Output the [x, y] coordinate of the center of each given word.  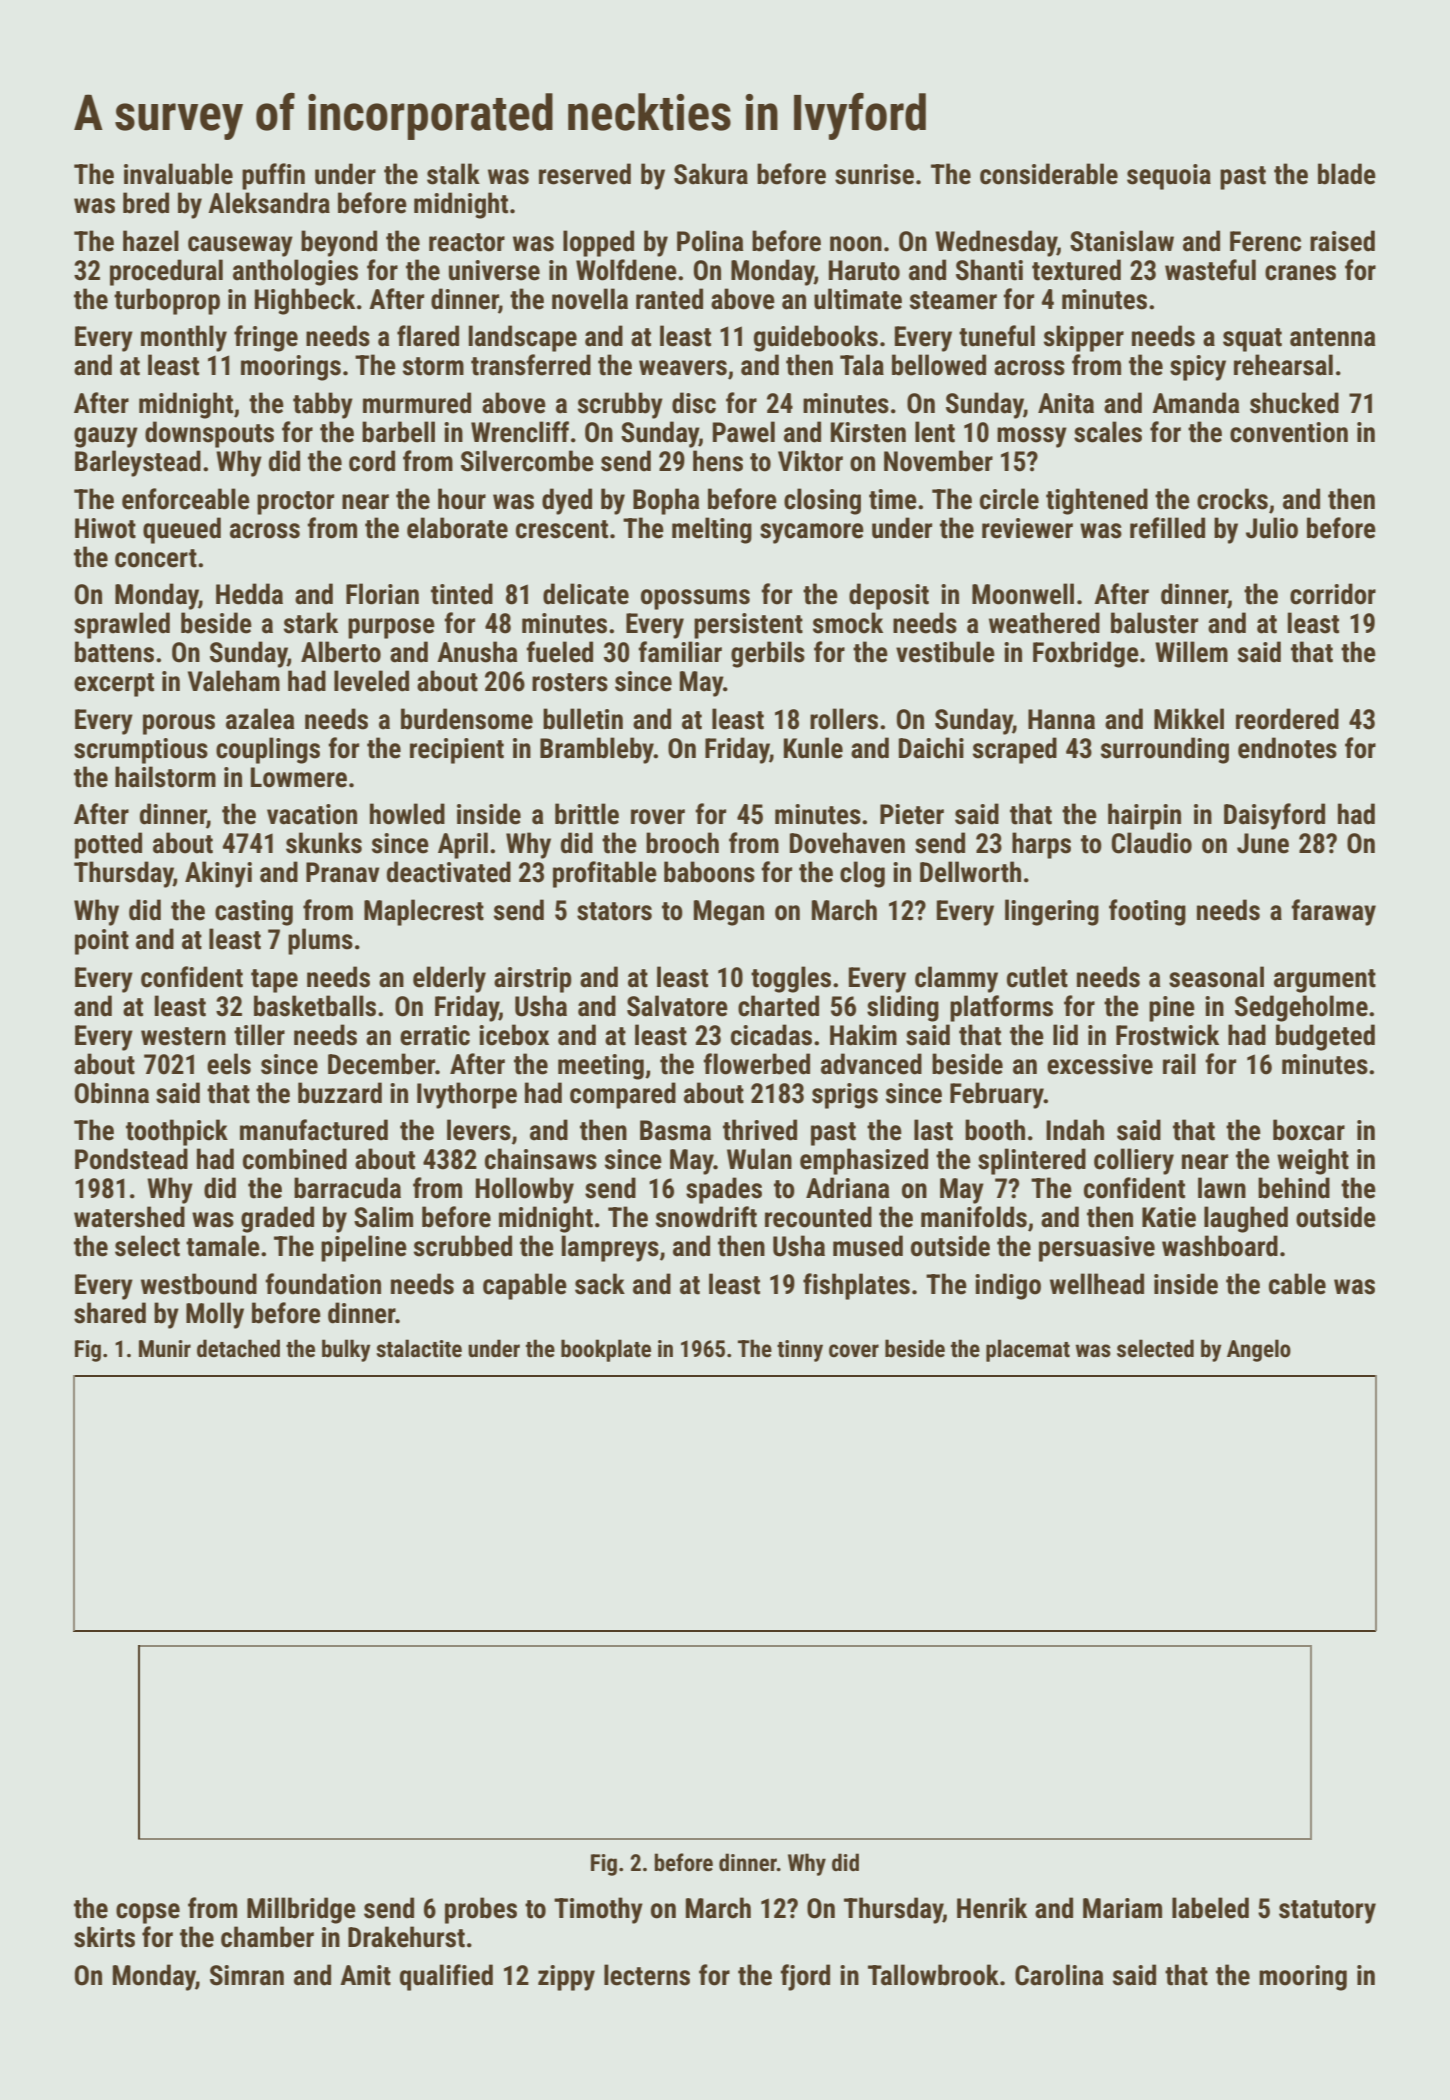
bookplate [606, 1350]
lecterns [647, 1975]
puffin [273, 176]
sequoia [1169, 177]
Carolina [1059, 1975]
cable [1297, 1284]
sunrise [874, 174]
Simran [247, 1975]
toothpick [177, 1132]
